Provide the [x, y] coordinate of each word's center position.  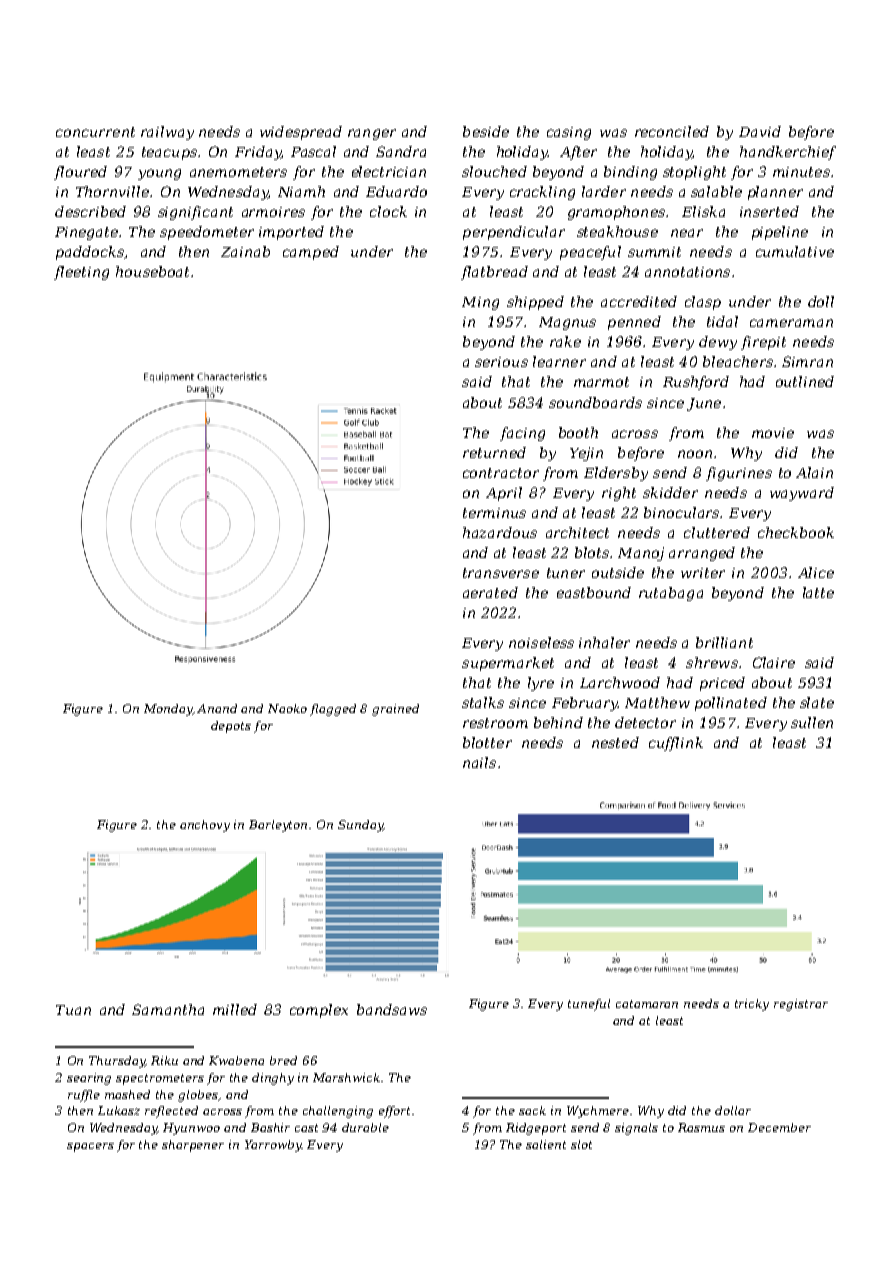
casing [569, 133]
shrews [712, 662]
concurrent [95, 132]
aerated [490, 592]
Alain [814, 472]
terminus [494, 513]
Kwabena [236, 1060]
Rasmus [701, 1127]
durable [365, 1127]
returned [494, 452]
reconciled [672, 131]
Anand [217, 708]
